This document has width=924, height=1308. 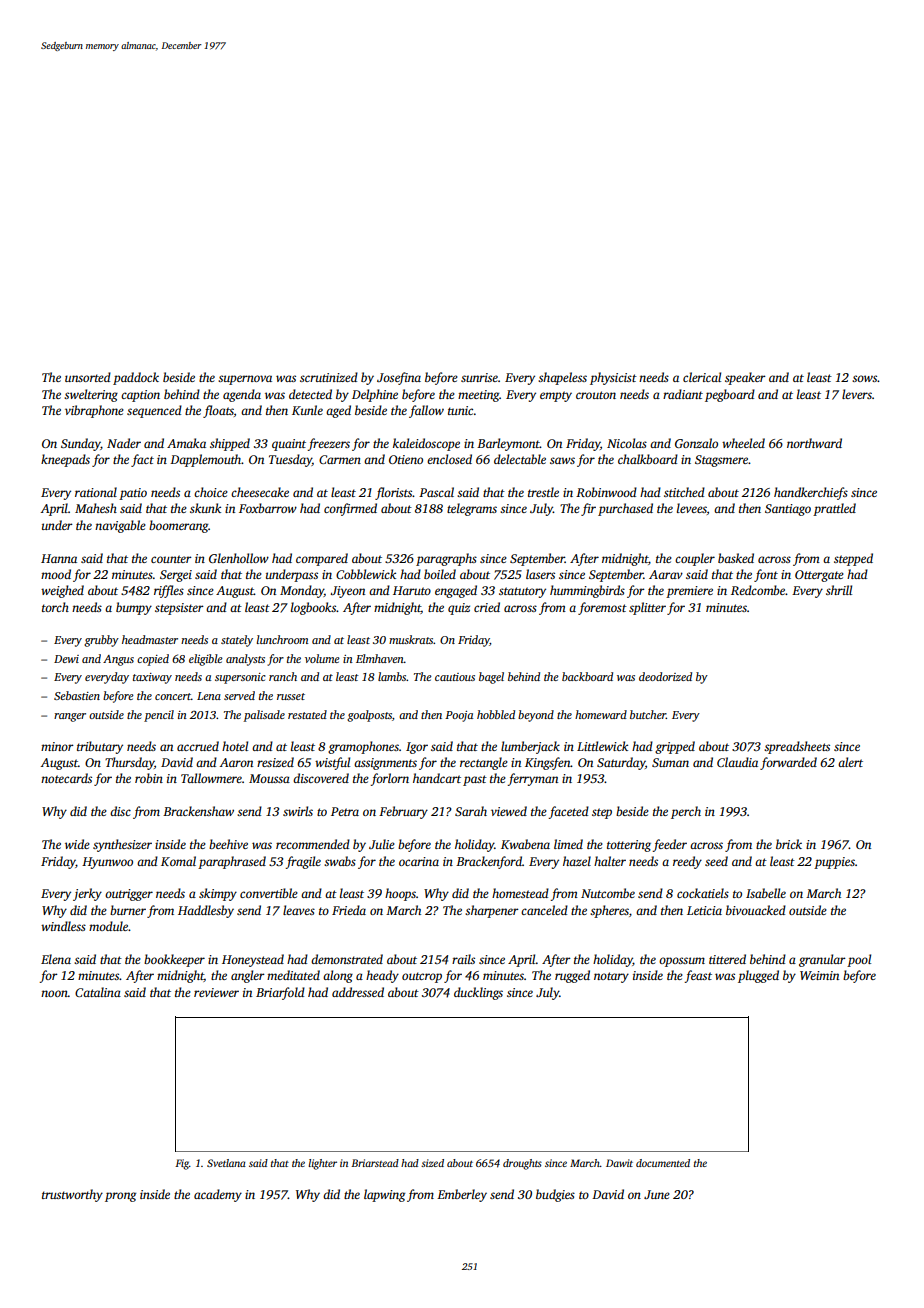 I want to click on windless, so click(x=63, y=926).
